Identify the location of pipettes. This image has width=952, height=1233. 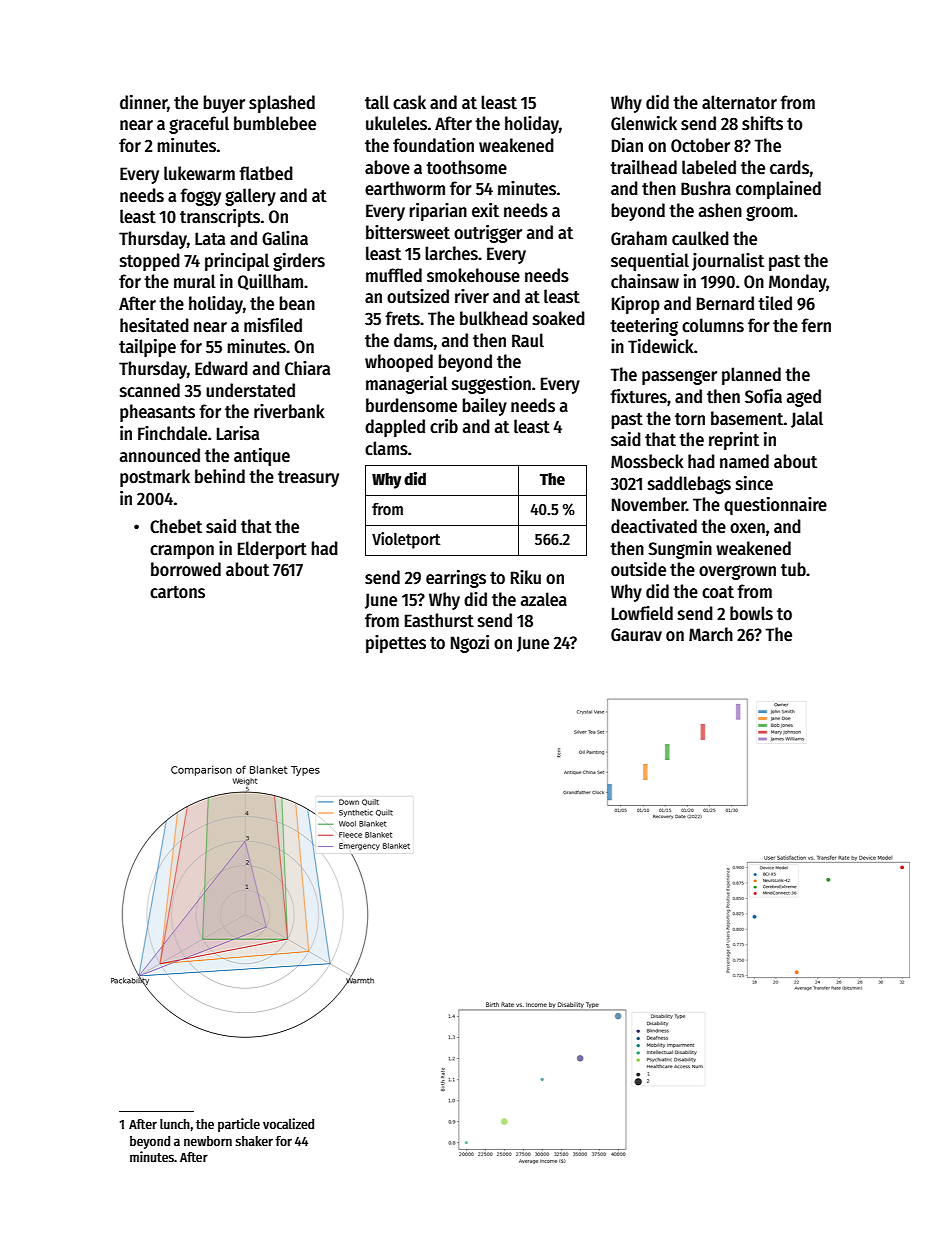
(396, 644).
